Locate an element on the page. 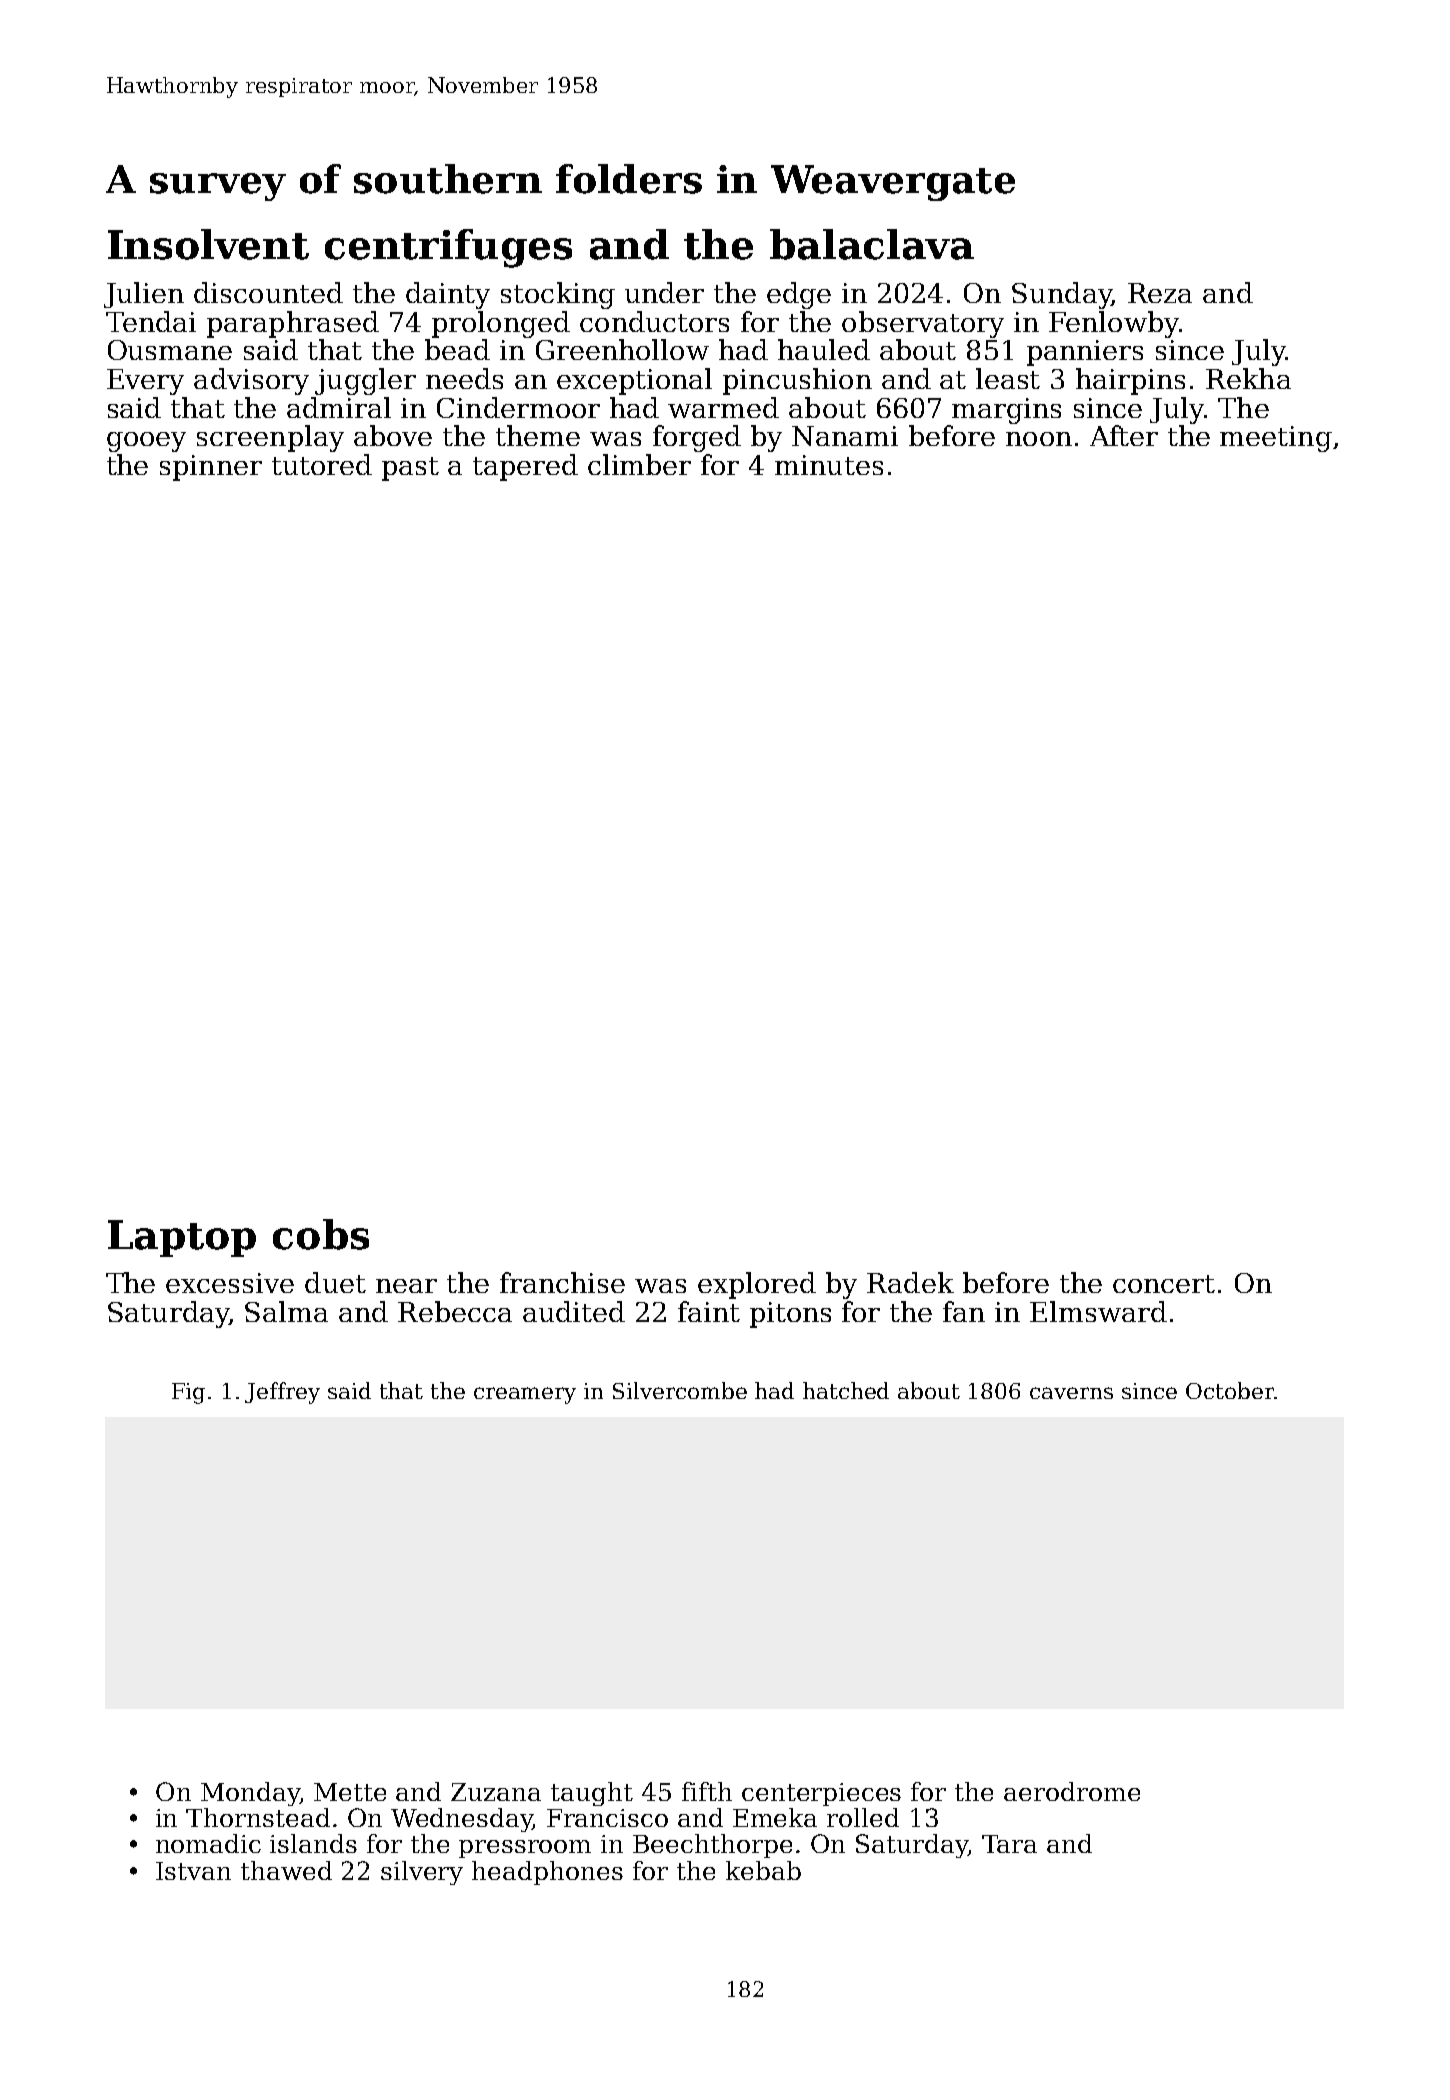 Image resolution: width=1450 pixels, height=2100 pixels. centrifuges is located at coordinates (448, 248).
